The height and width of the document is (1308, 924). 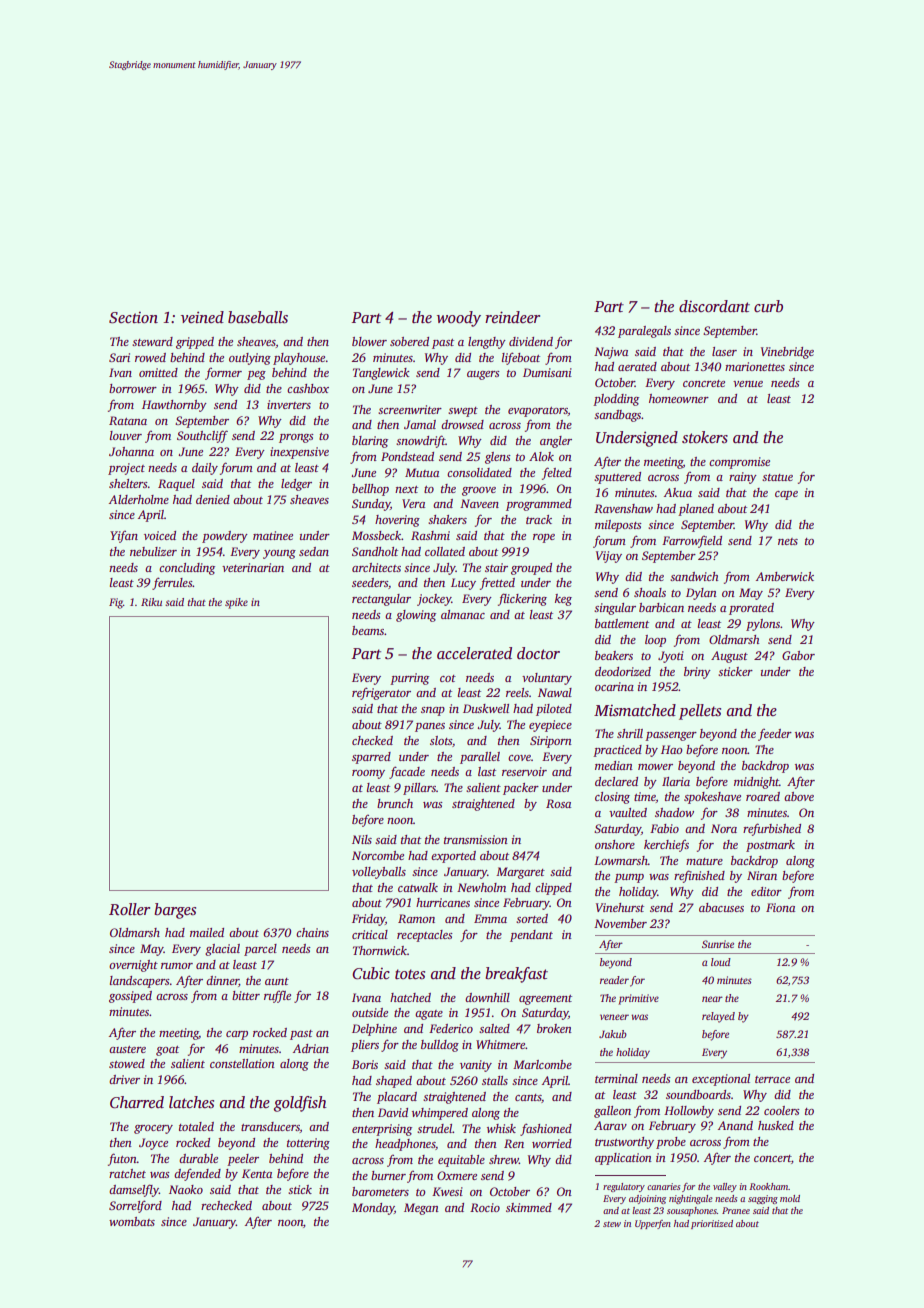 What do you see at coordinates (714, 306) in the document?
I see `discordant` at bounding box center [714, 306].
